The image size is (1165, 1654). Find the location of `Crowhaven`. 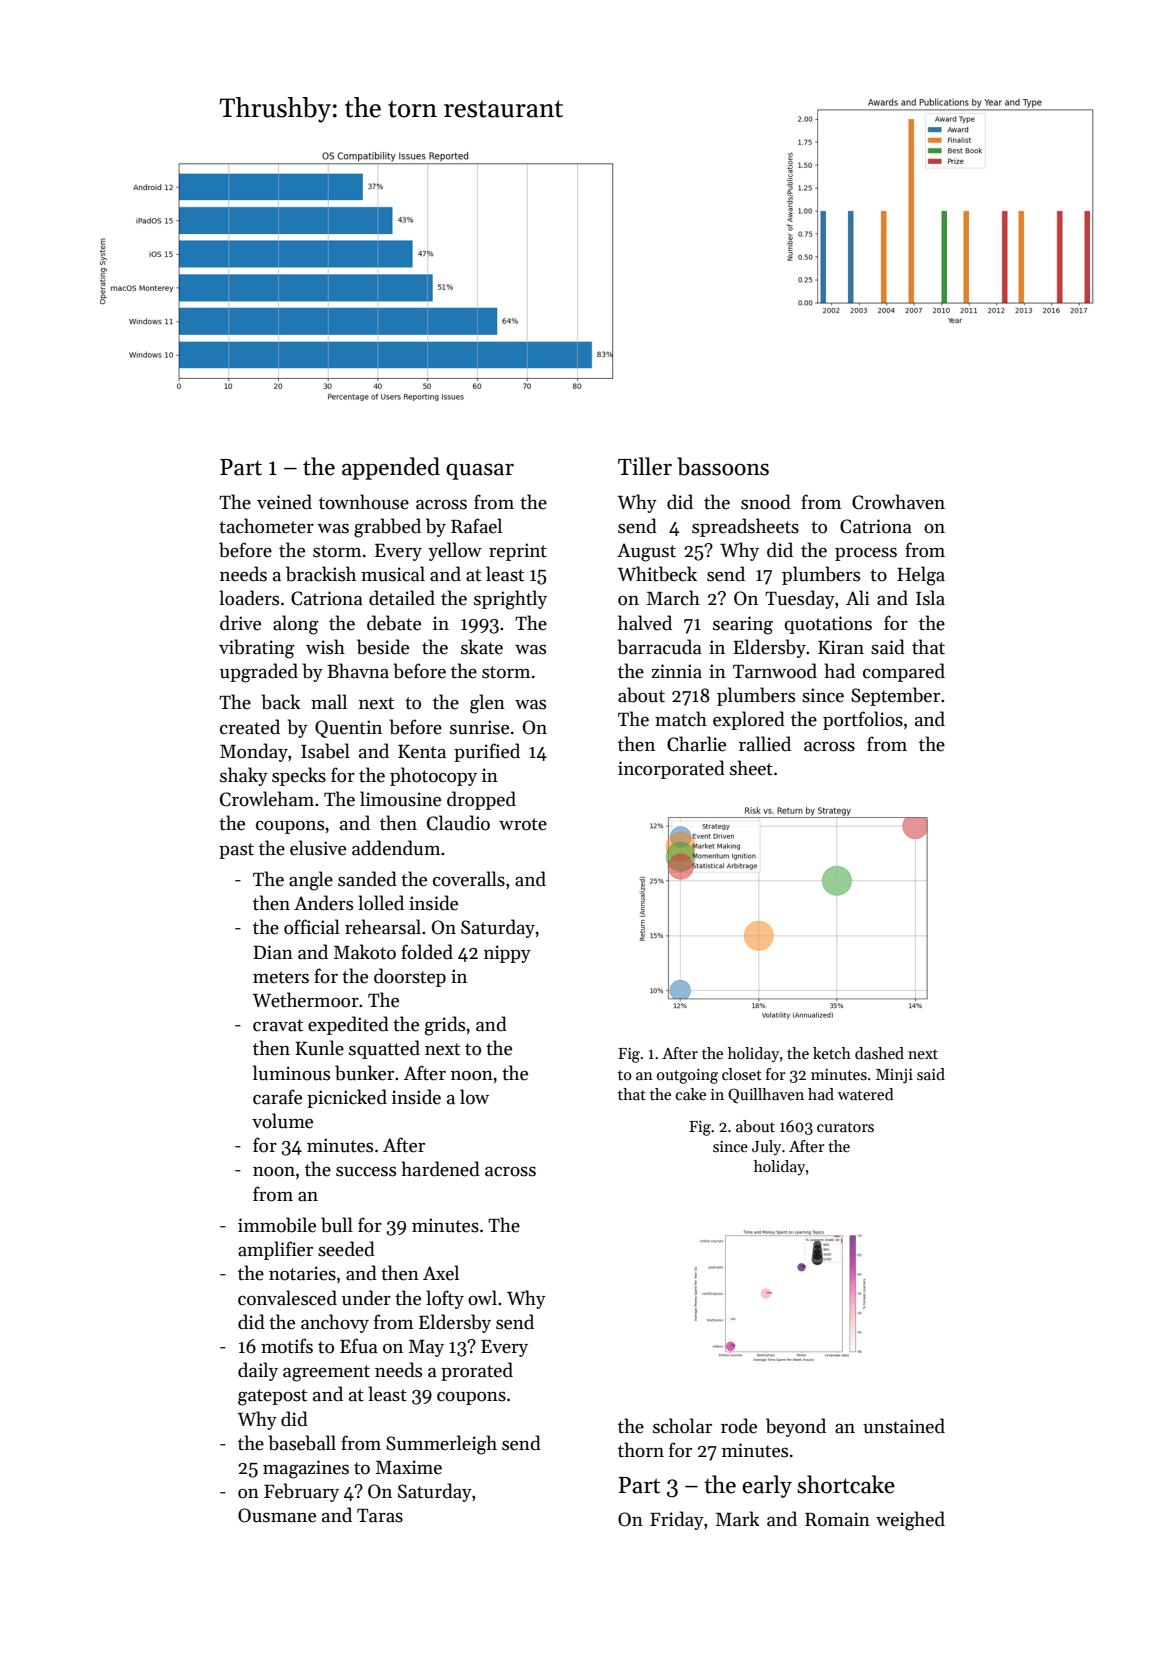

Crowhaven is located at coordinates (898, 502).
